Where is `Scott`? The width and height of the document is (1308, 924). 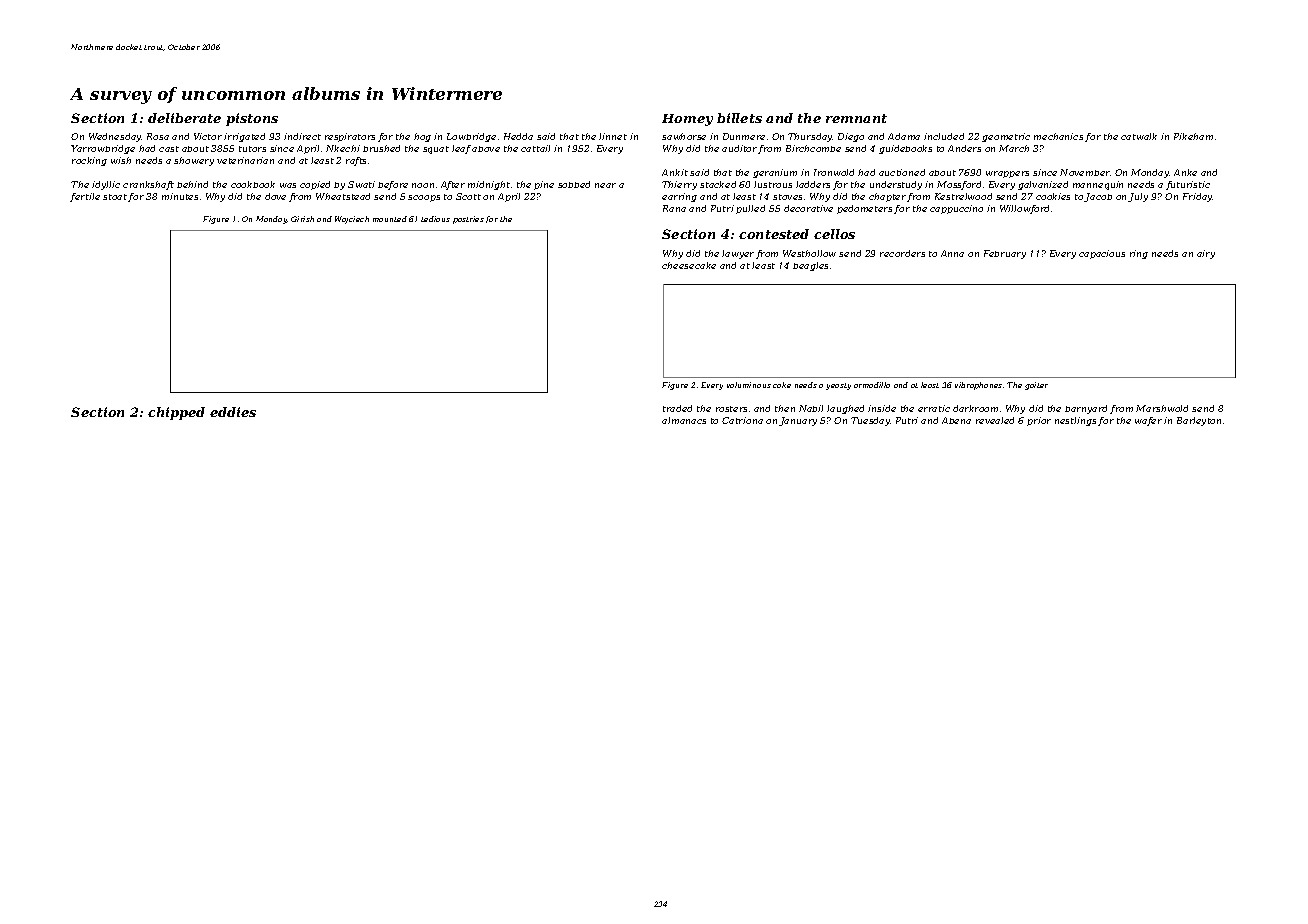
Scott is located at coordinates (468, 196).
